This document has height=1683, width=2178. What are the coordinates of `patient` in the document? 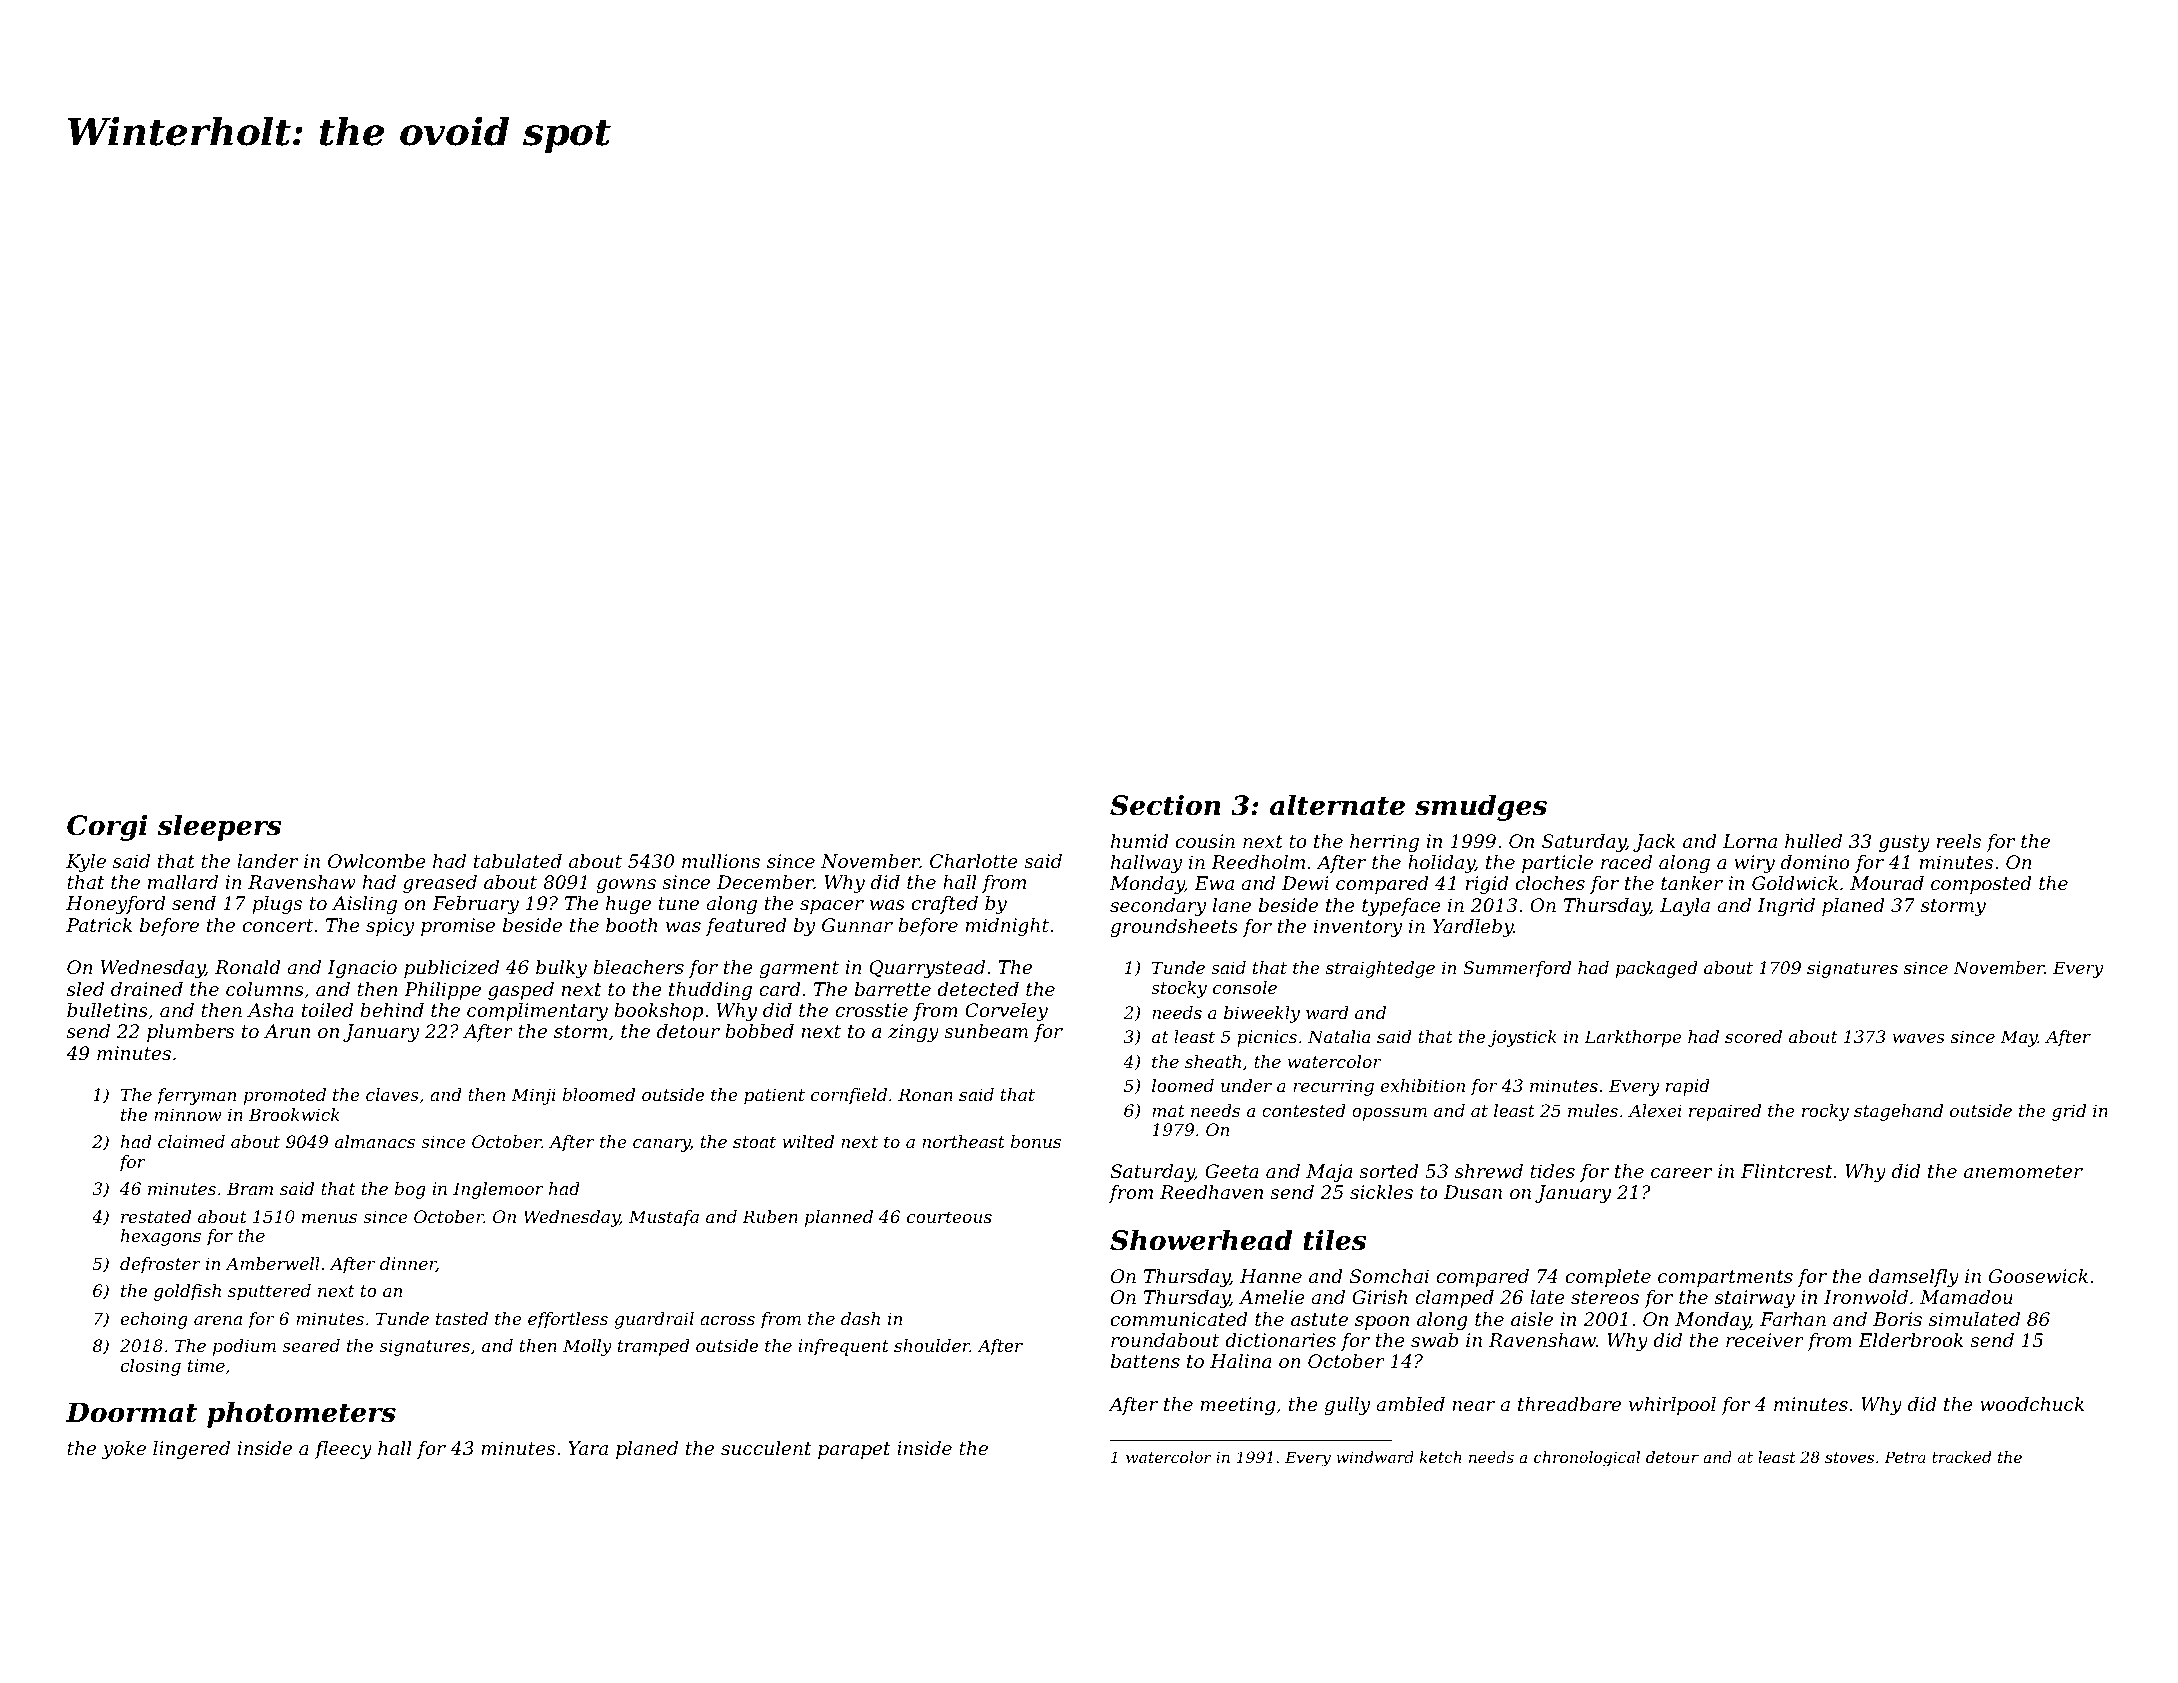 It's located at (774, 1096).
